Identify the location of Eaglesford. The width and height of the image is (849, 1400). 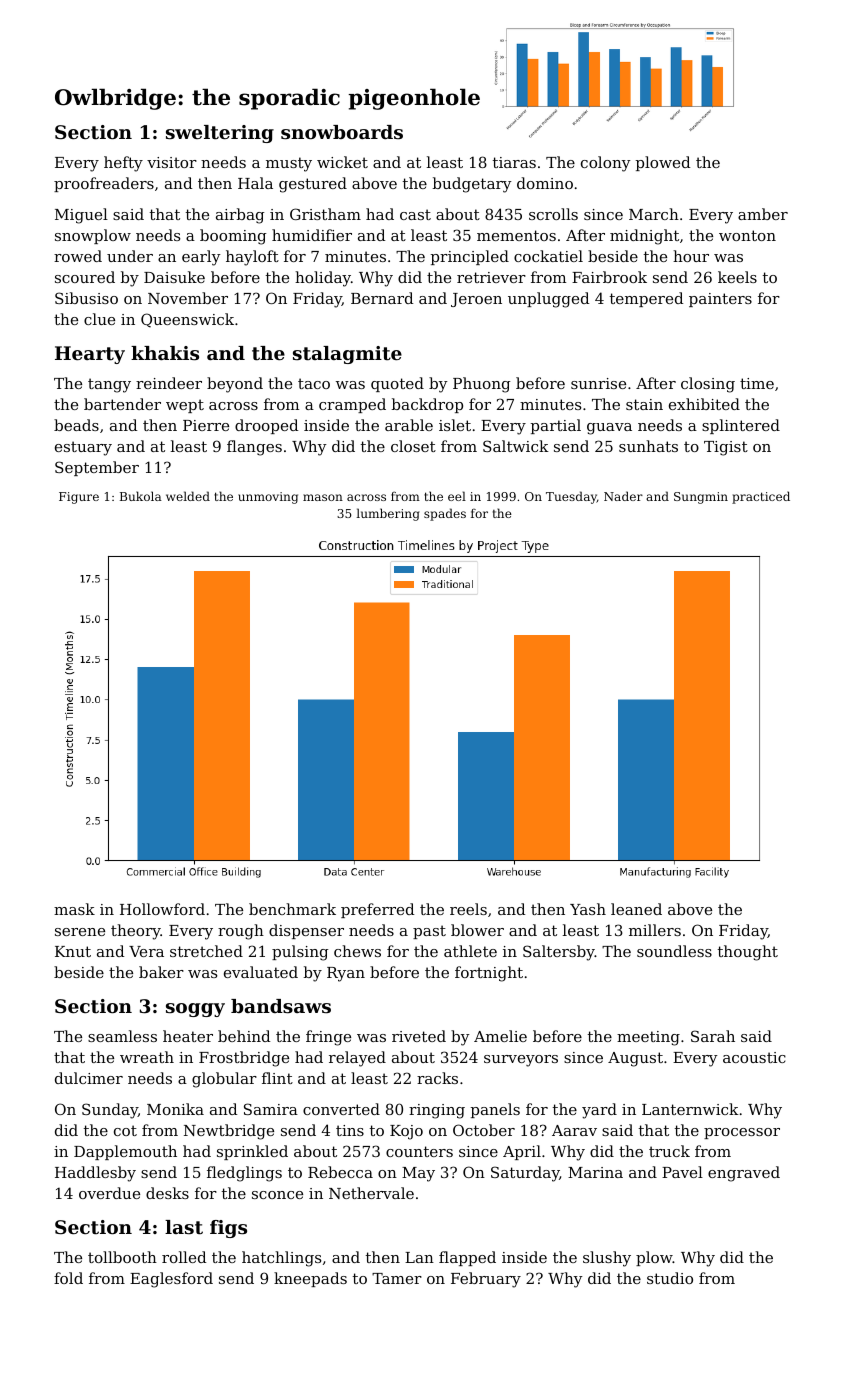
(171, 1280).
